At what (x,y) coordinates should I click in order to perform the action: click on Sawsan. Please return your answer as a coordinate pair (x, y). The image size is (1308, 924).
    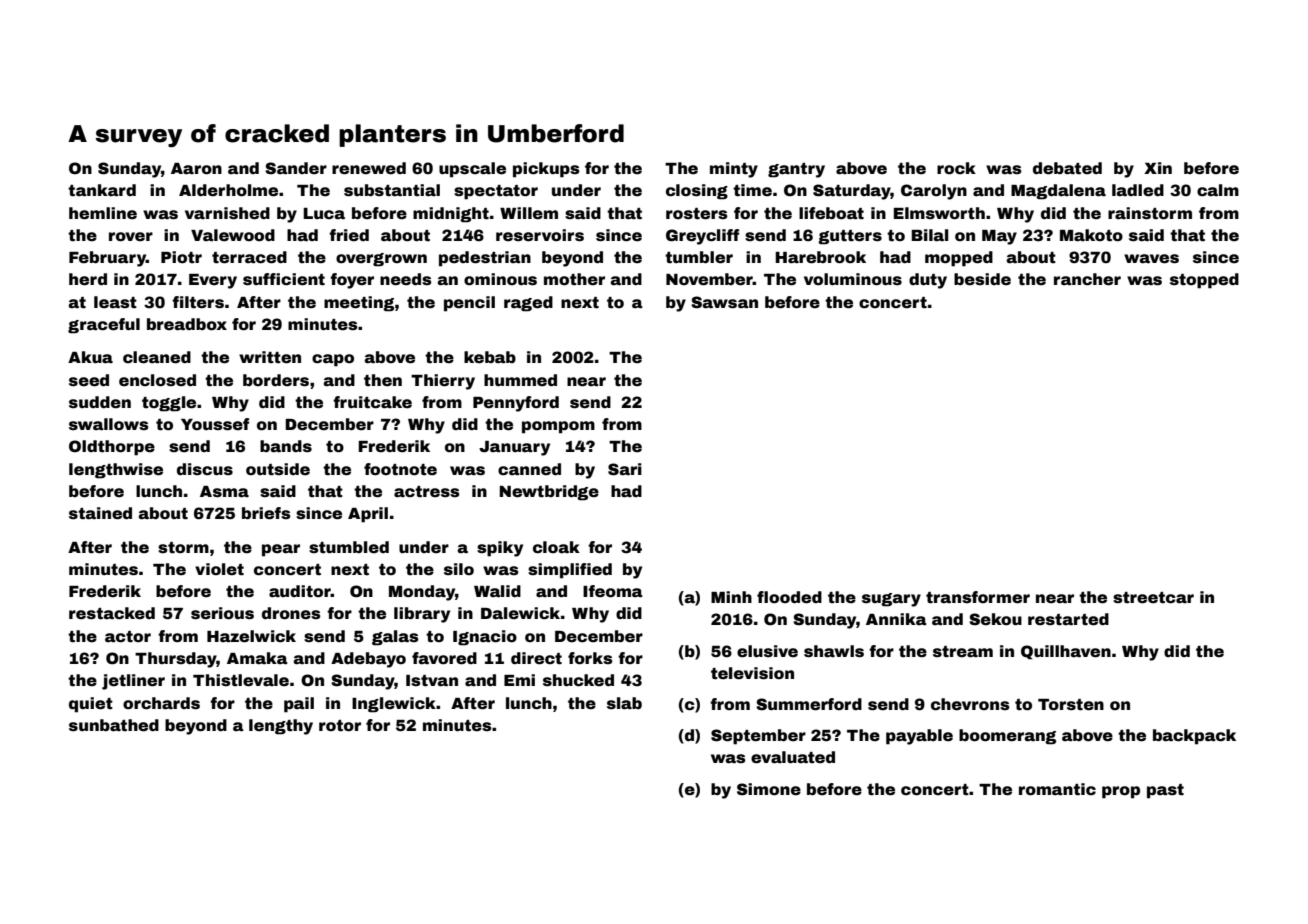
    Looking at the image, I should click on (724, 302).
